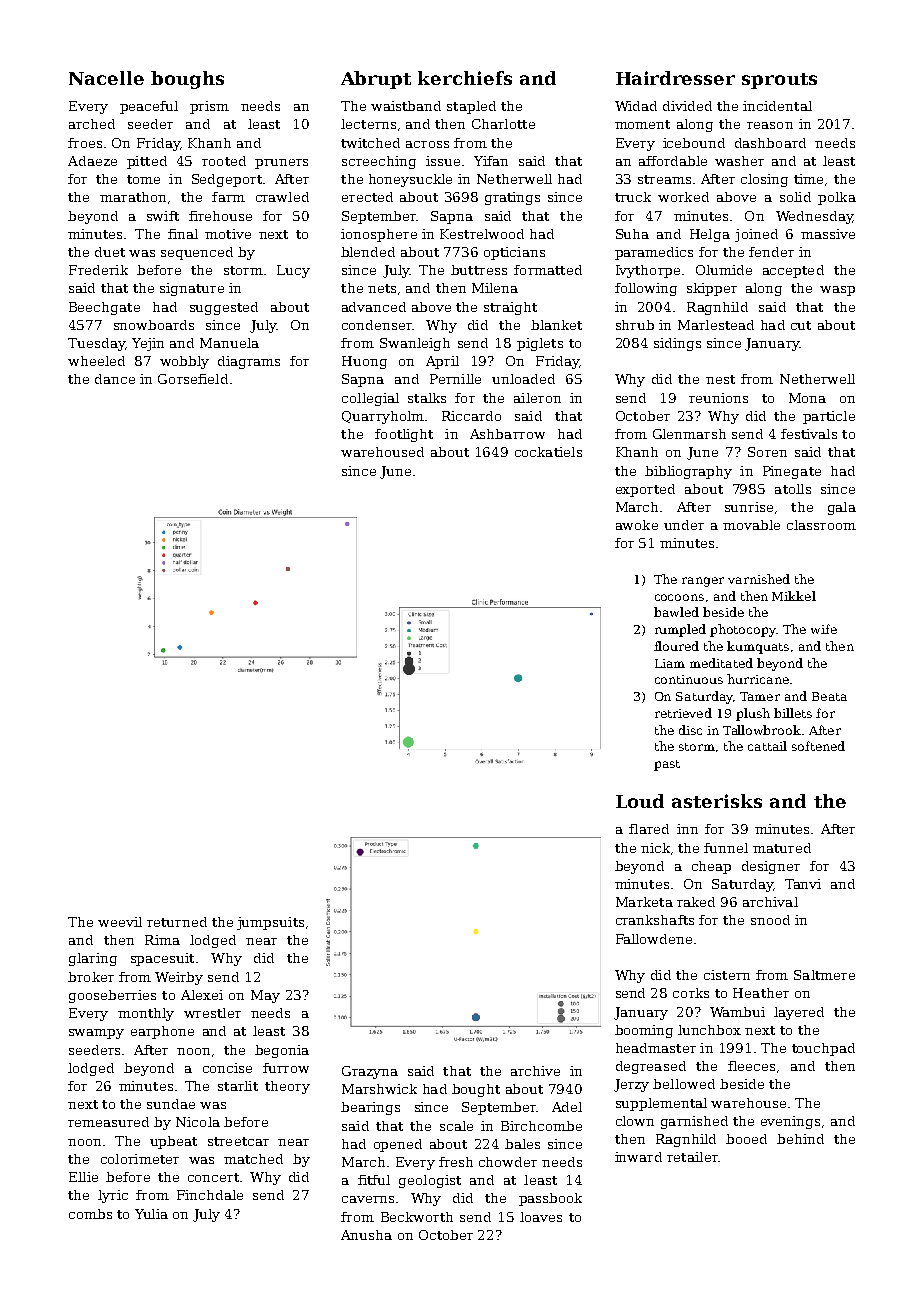 Image resolution: width=924 pixels, height=1308 pixels. I want to click on Liam, so click(670, 663).
